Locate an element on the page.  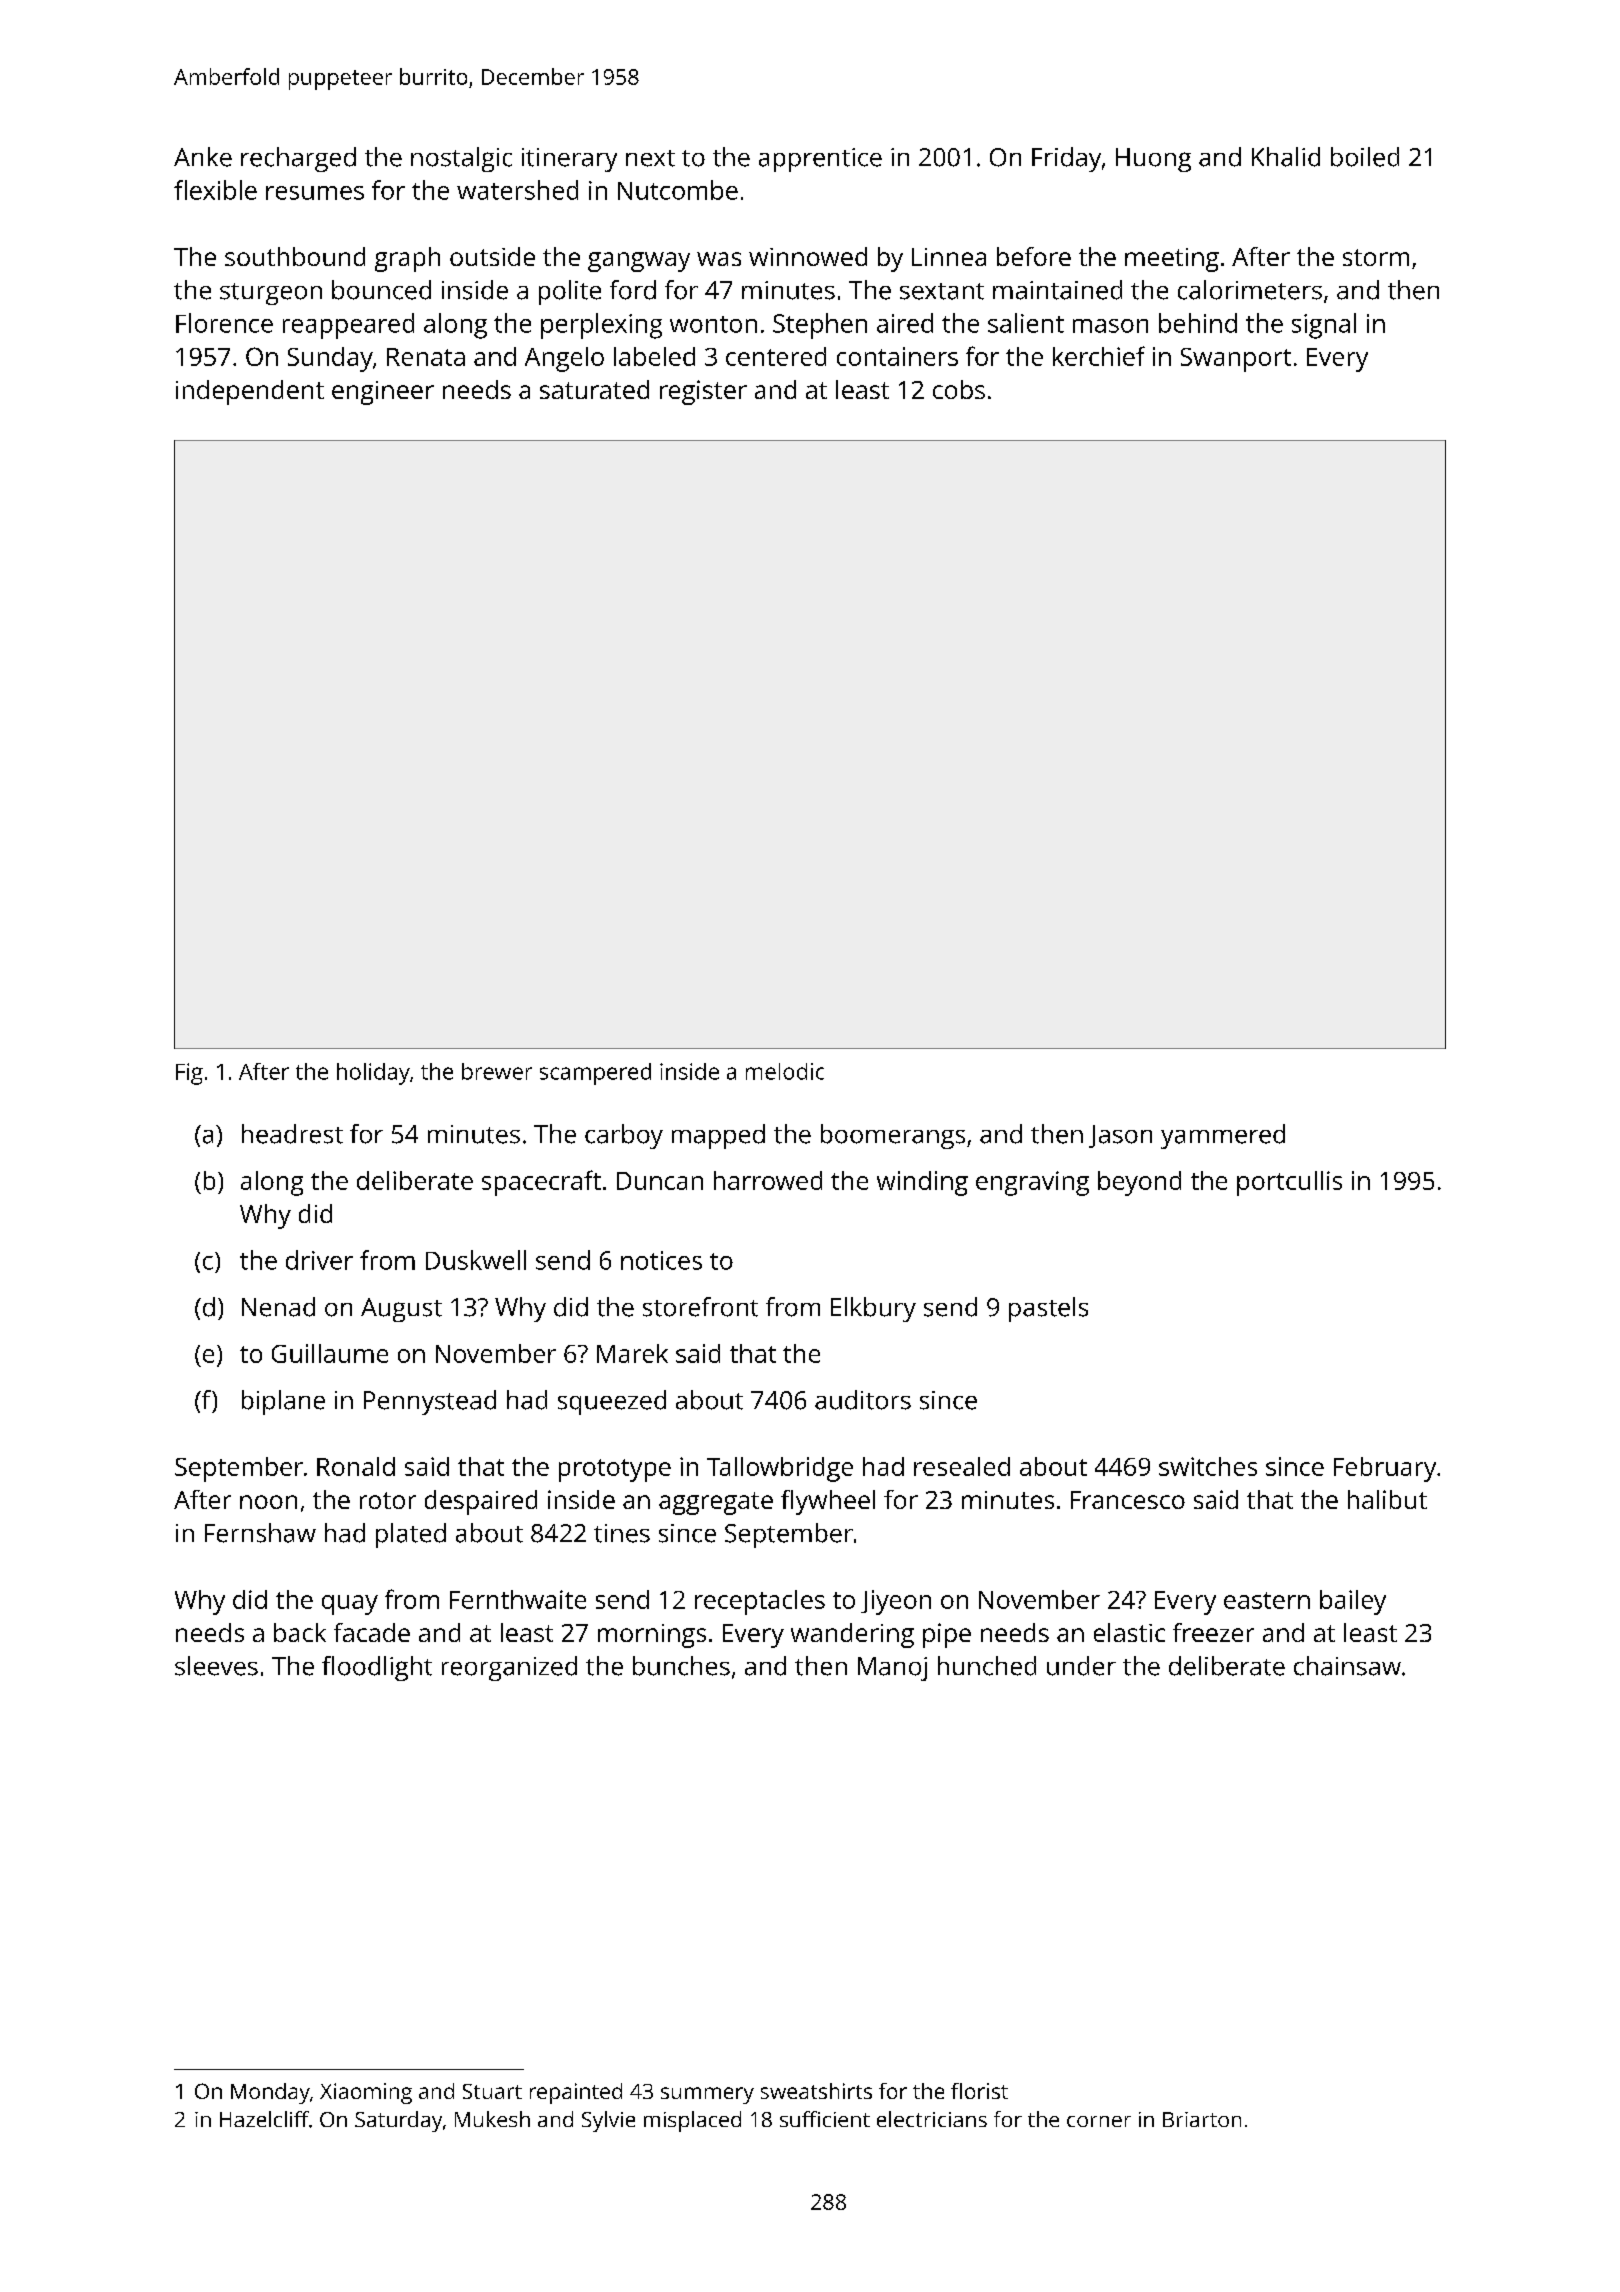
Francesco is located at coordinates (1128, 1500).
